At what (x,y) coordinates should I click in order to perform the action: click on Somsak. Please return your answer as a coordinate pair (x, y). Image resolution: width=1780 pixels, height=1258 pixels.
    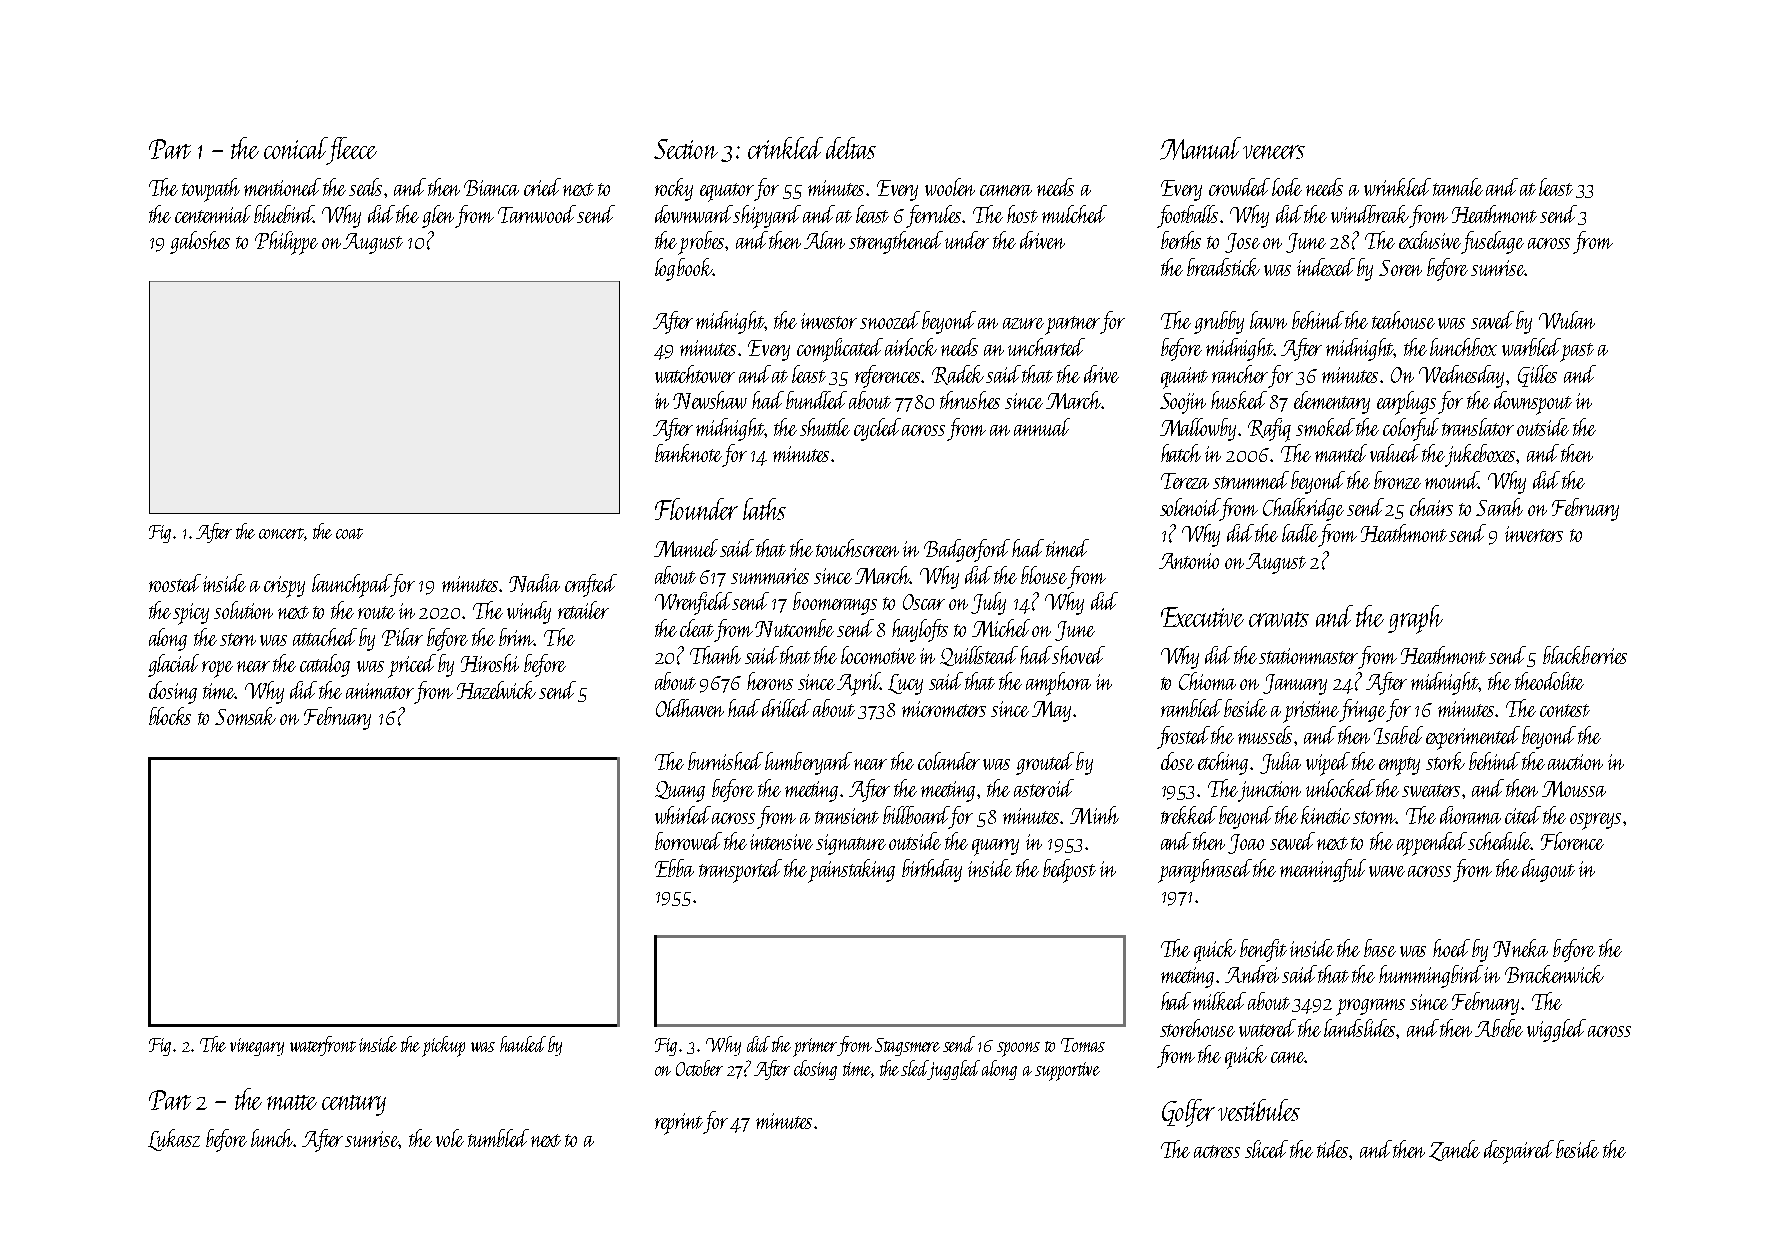
    Looking at the image, I should click on (245, 716).
